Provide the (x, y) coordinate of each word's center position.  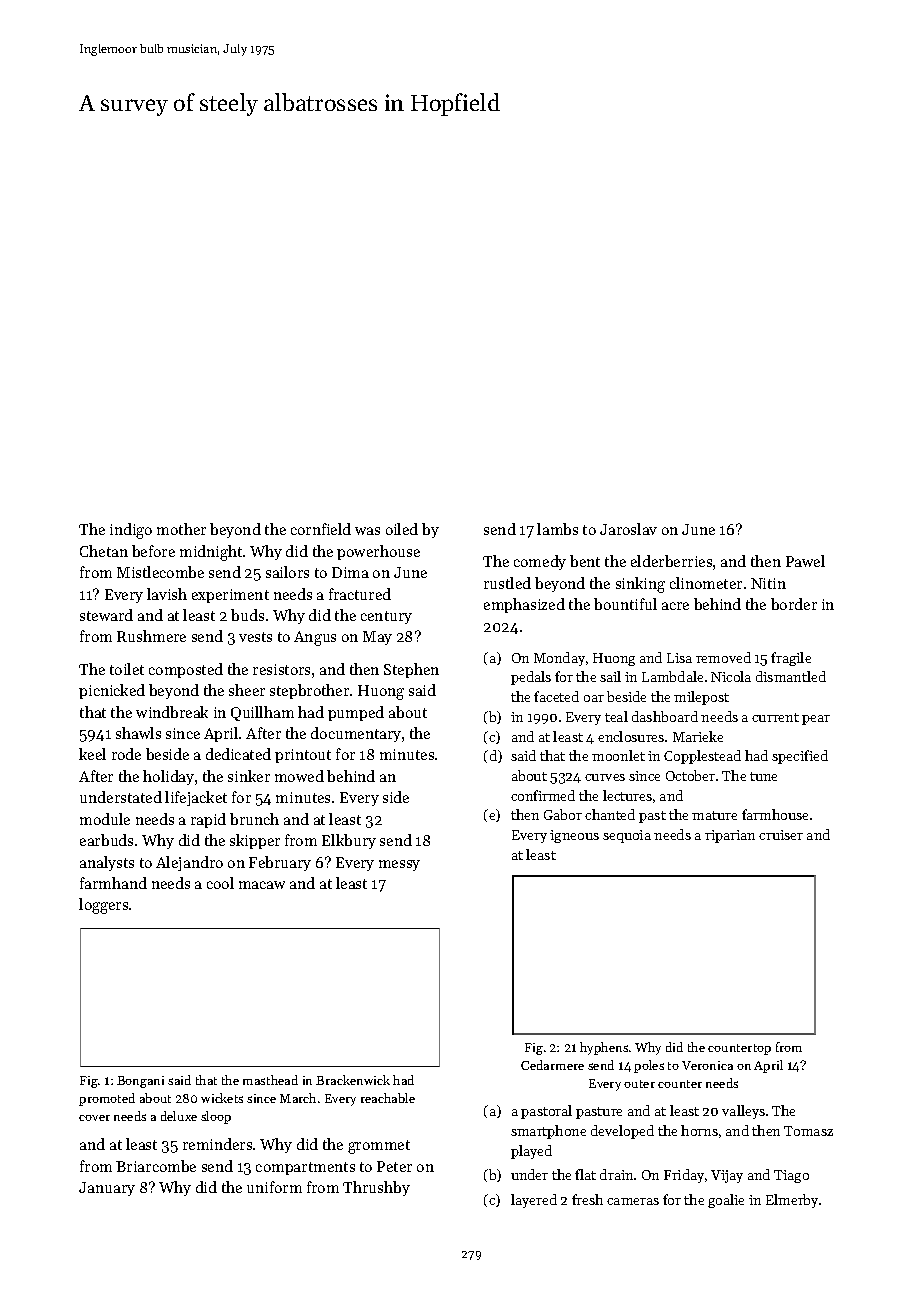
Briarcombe (156, 1166)
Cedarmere (552, 1065)
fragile (791, 659)
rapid (208, 820)
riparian (730, 836)
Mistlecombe (160, 572)
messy (399, 865)
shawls (138, 733)
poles (649, 1066)
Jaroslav (628, 529)
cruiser (781, 835)
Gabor (563, 814)
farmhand (113, 883)
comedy (540, 562)
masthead (270, 1080)
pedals (531, 678)
